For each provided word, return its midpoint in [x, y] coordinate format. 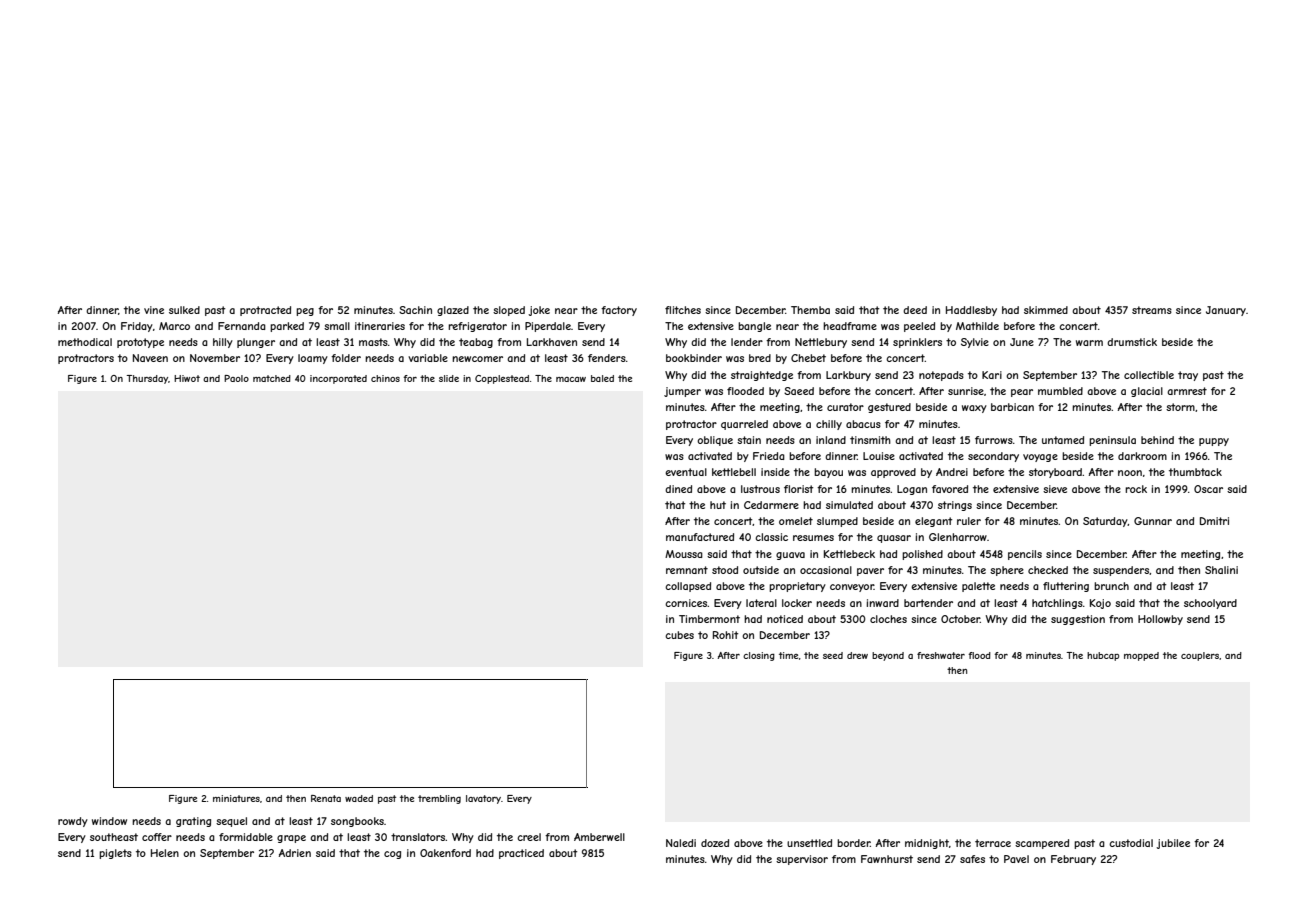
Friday [137, 327]
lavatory [483, 799]
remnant [687, 570]
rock [1136, 489]
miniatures [236, 798]
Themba [810, 310]
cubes [679, 635]
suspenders [1121, 571]
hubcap [1103, 656]
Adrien [295, 853]
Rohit [725, 635]
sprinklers [917, 343]
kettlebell [734, 472]
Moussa [684, 554]
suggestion [1078, 620]
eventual [686, 472]
